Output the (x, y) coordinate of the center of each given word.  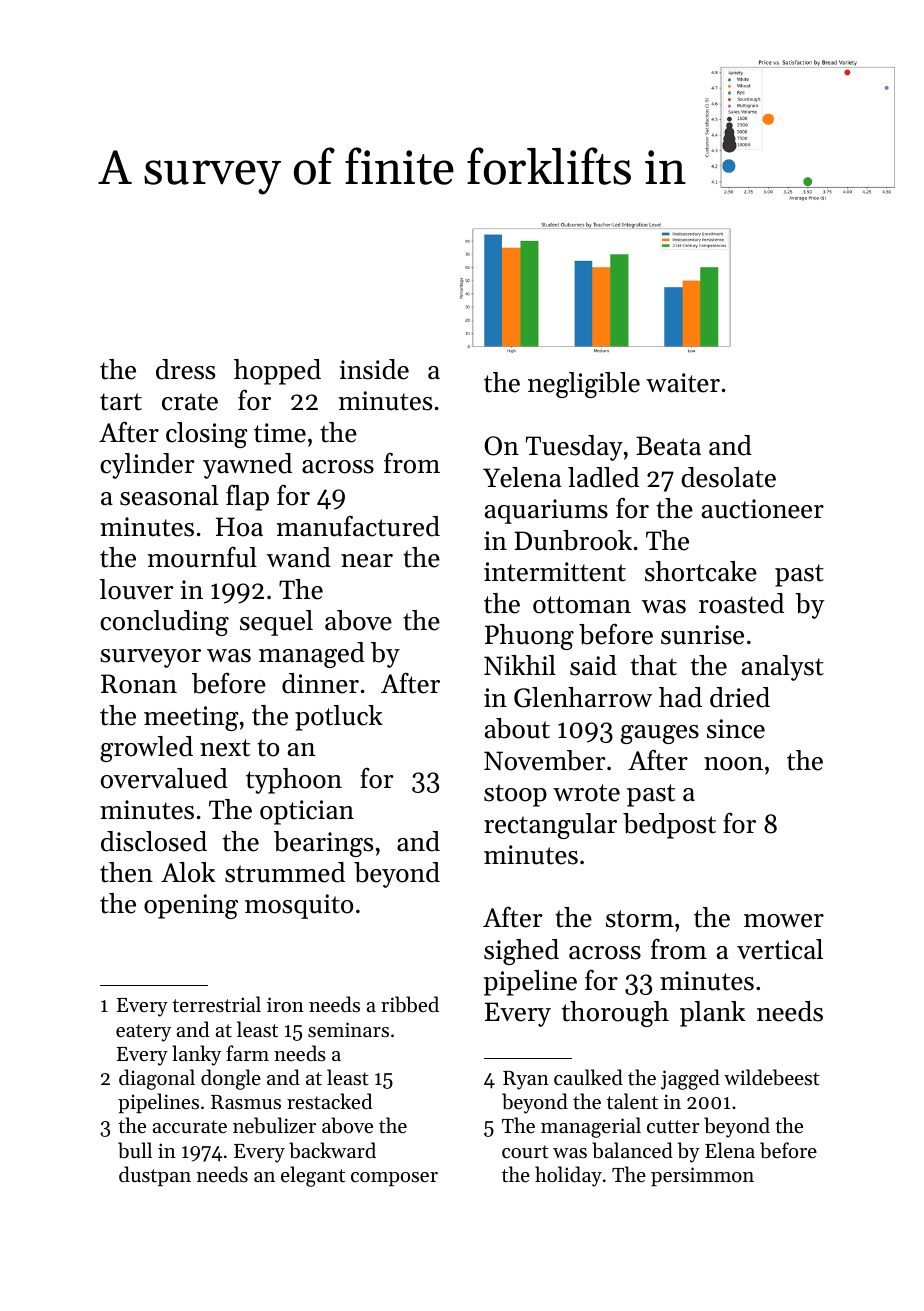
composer (394, 1179)
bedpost (669, 826)
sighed (521, 952)
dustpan (155, 1176)
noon (733, 764)
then (126, 872)
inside (374, 369)
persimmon (702, 1176)
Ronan (139, 684)
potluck (339, 718)
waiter (683, 383)
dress (185, 369)
